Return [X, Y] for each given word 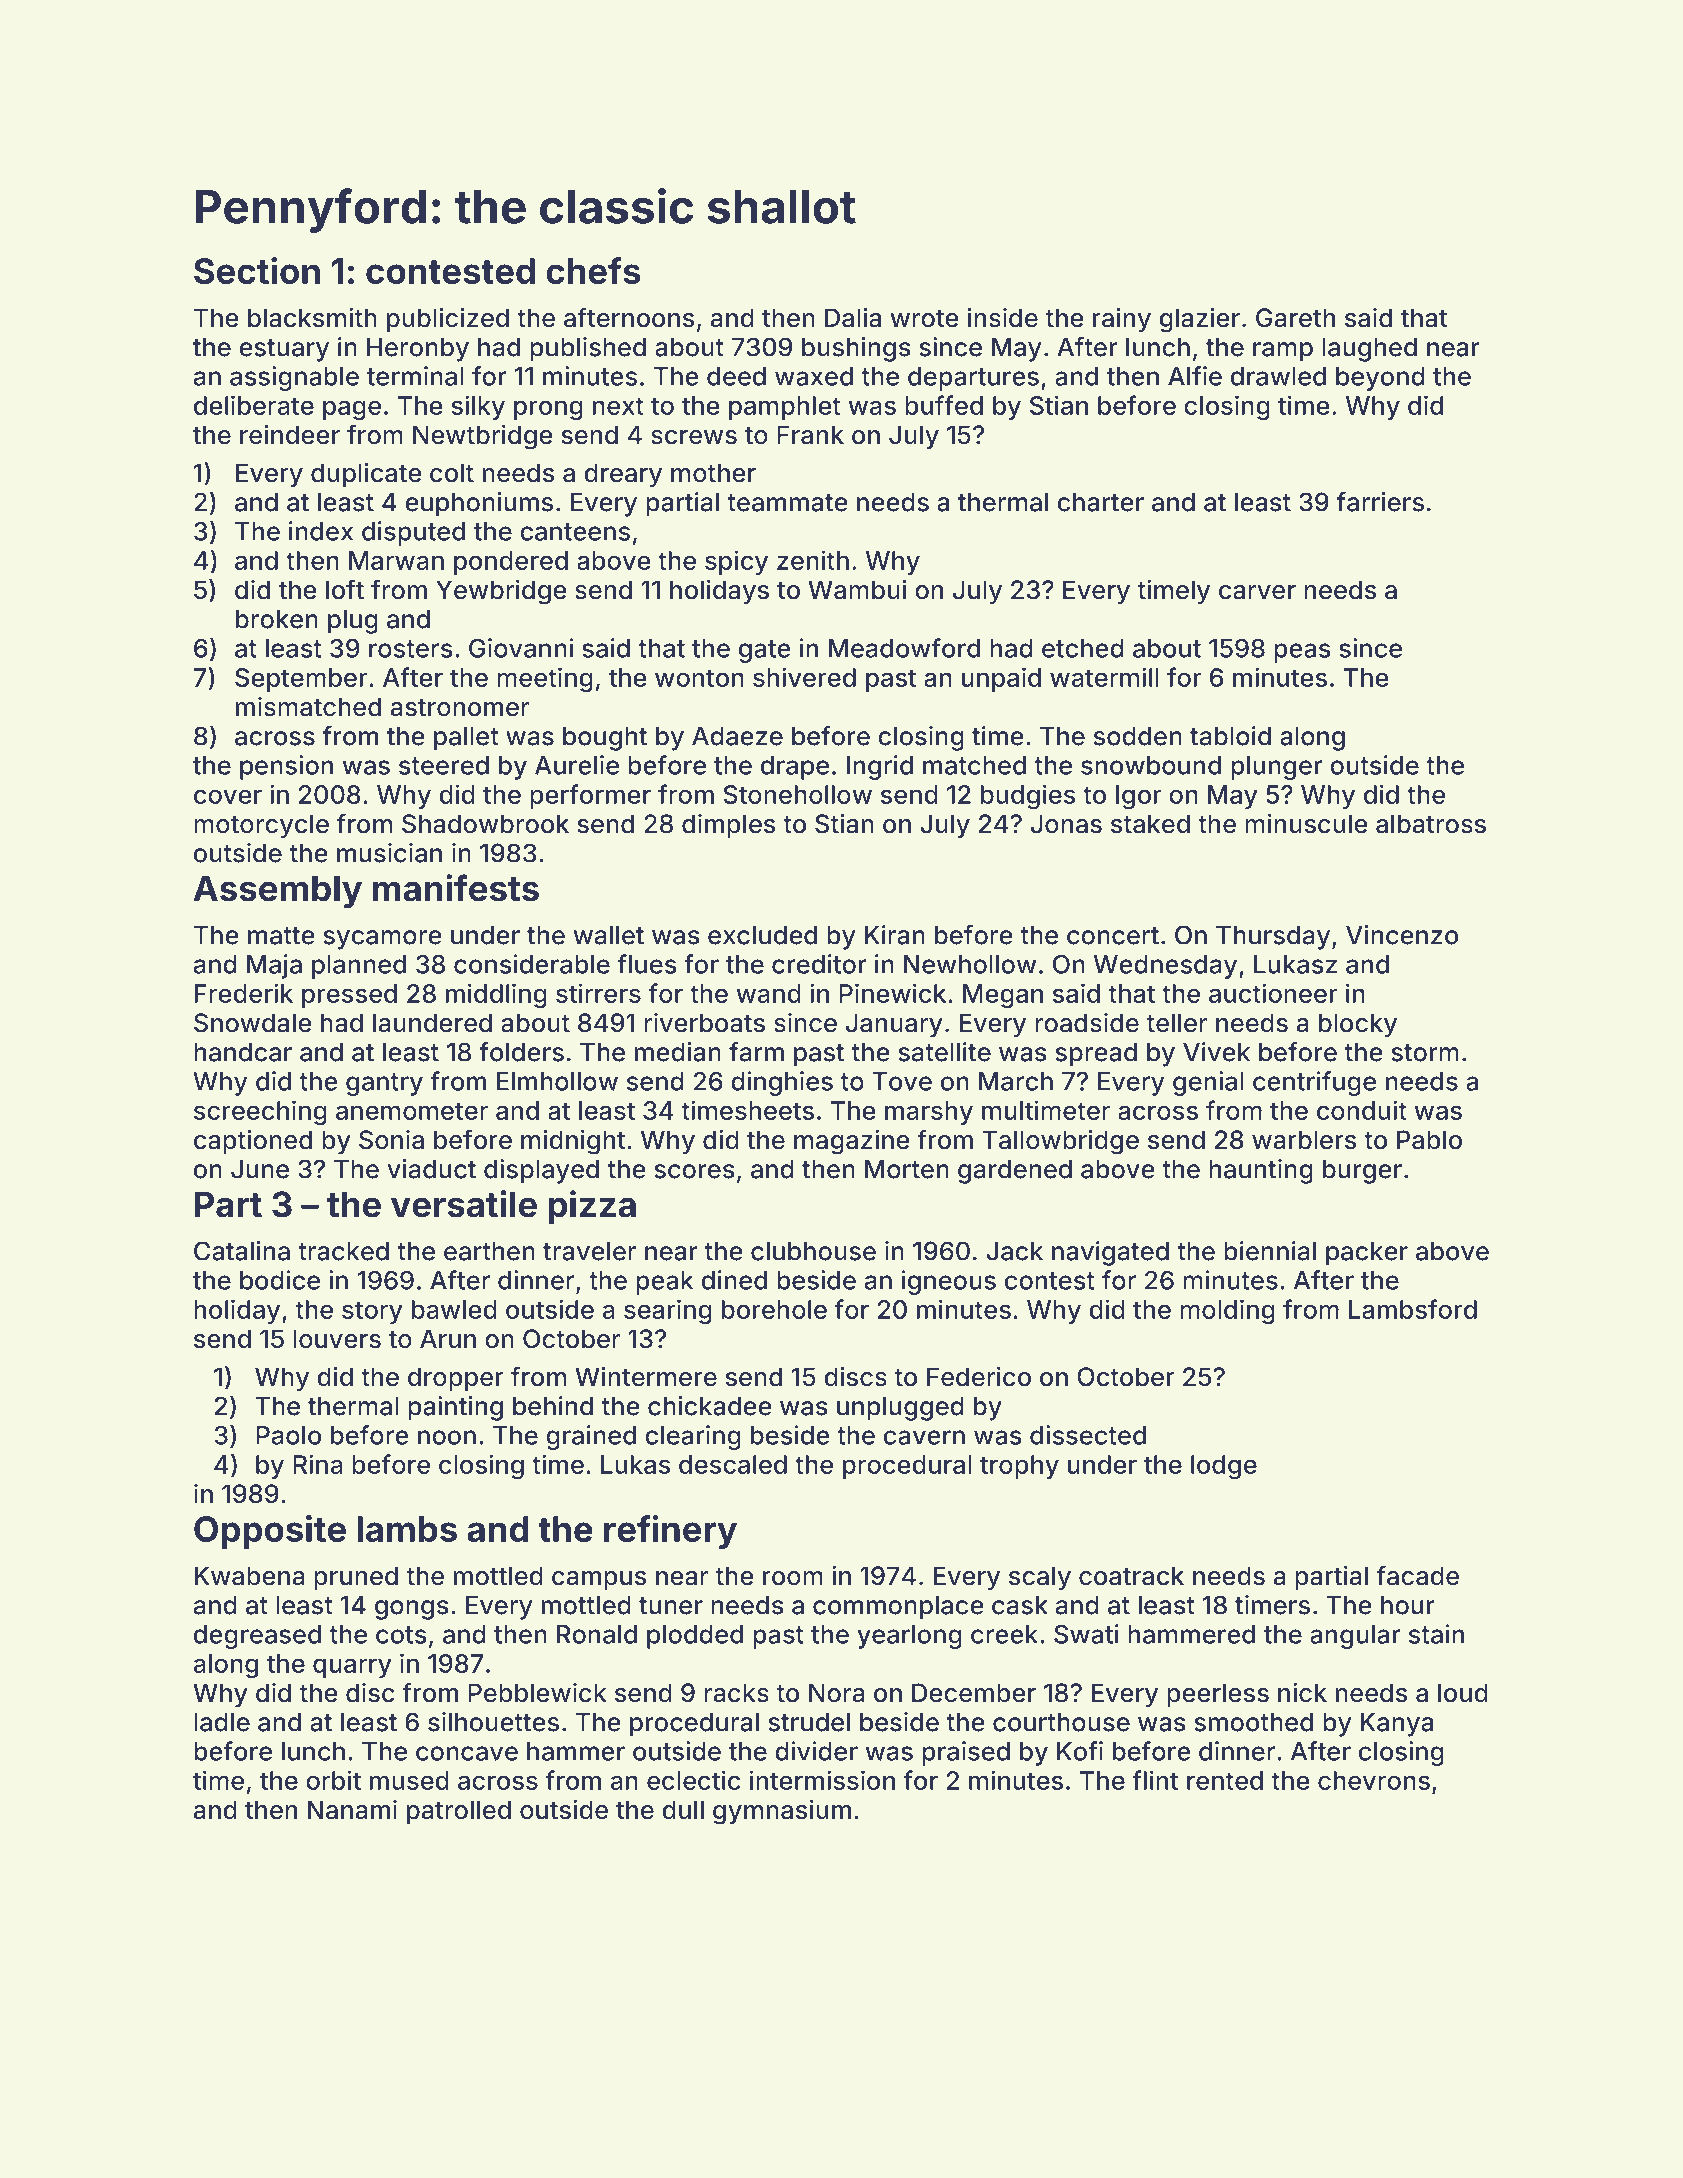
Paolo [288, 1435]
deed [736, 376]
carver [1257, 592]
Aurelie [577, 765]
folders [521, 1052]
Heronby [418, 349]
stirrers [598, 993]
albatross [1431, 824]
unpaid [1001, 679]
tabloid [1230, 736]
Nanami [352, 1810]
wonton [699, 678]
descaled [733, 1464]
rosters [411, 649]
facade [1417, 1575]
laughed [1369, 349]
